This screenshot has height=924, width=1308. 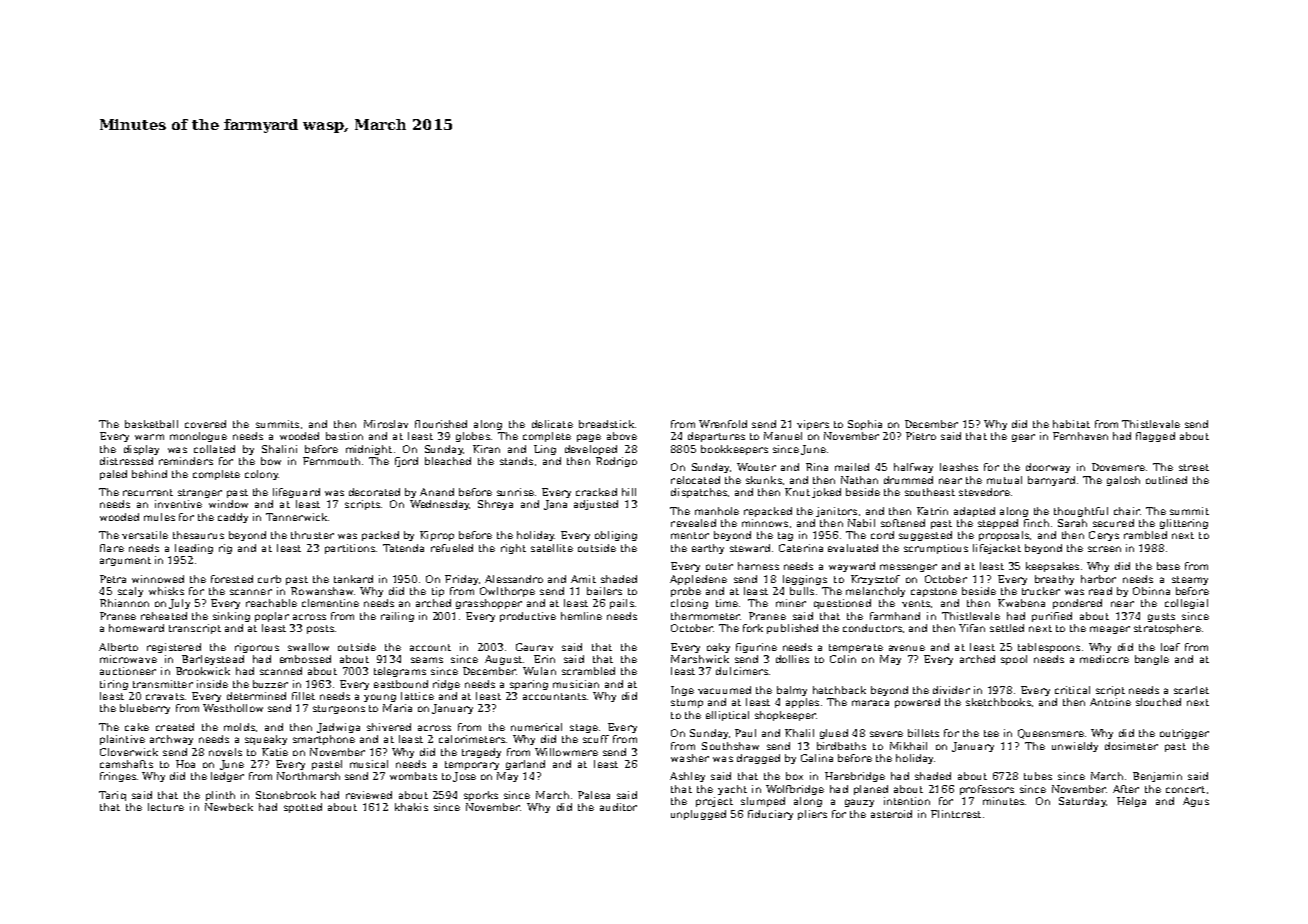 I want to click on conductors, so click(x=872, y=628).
